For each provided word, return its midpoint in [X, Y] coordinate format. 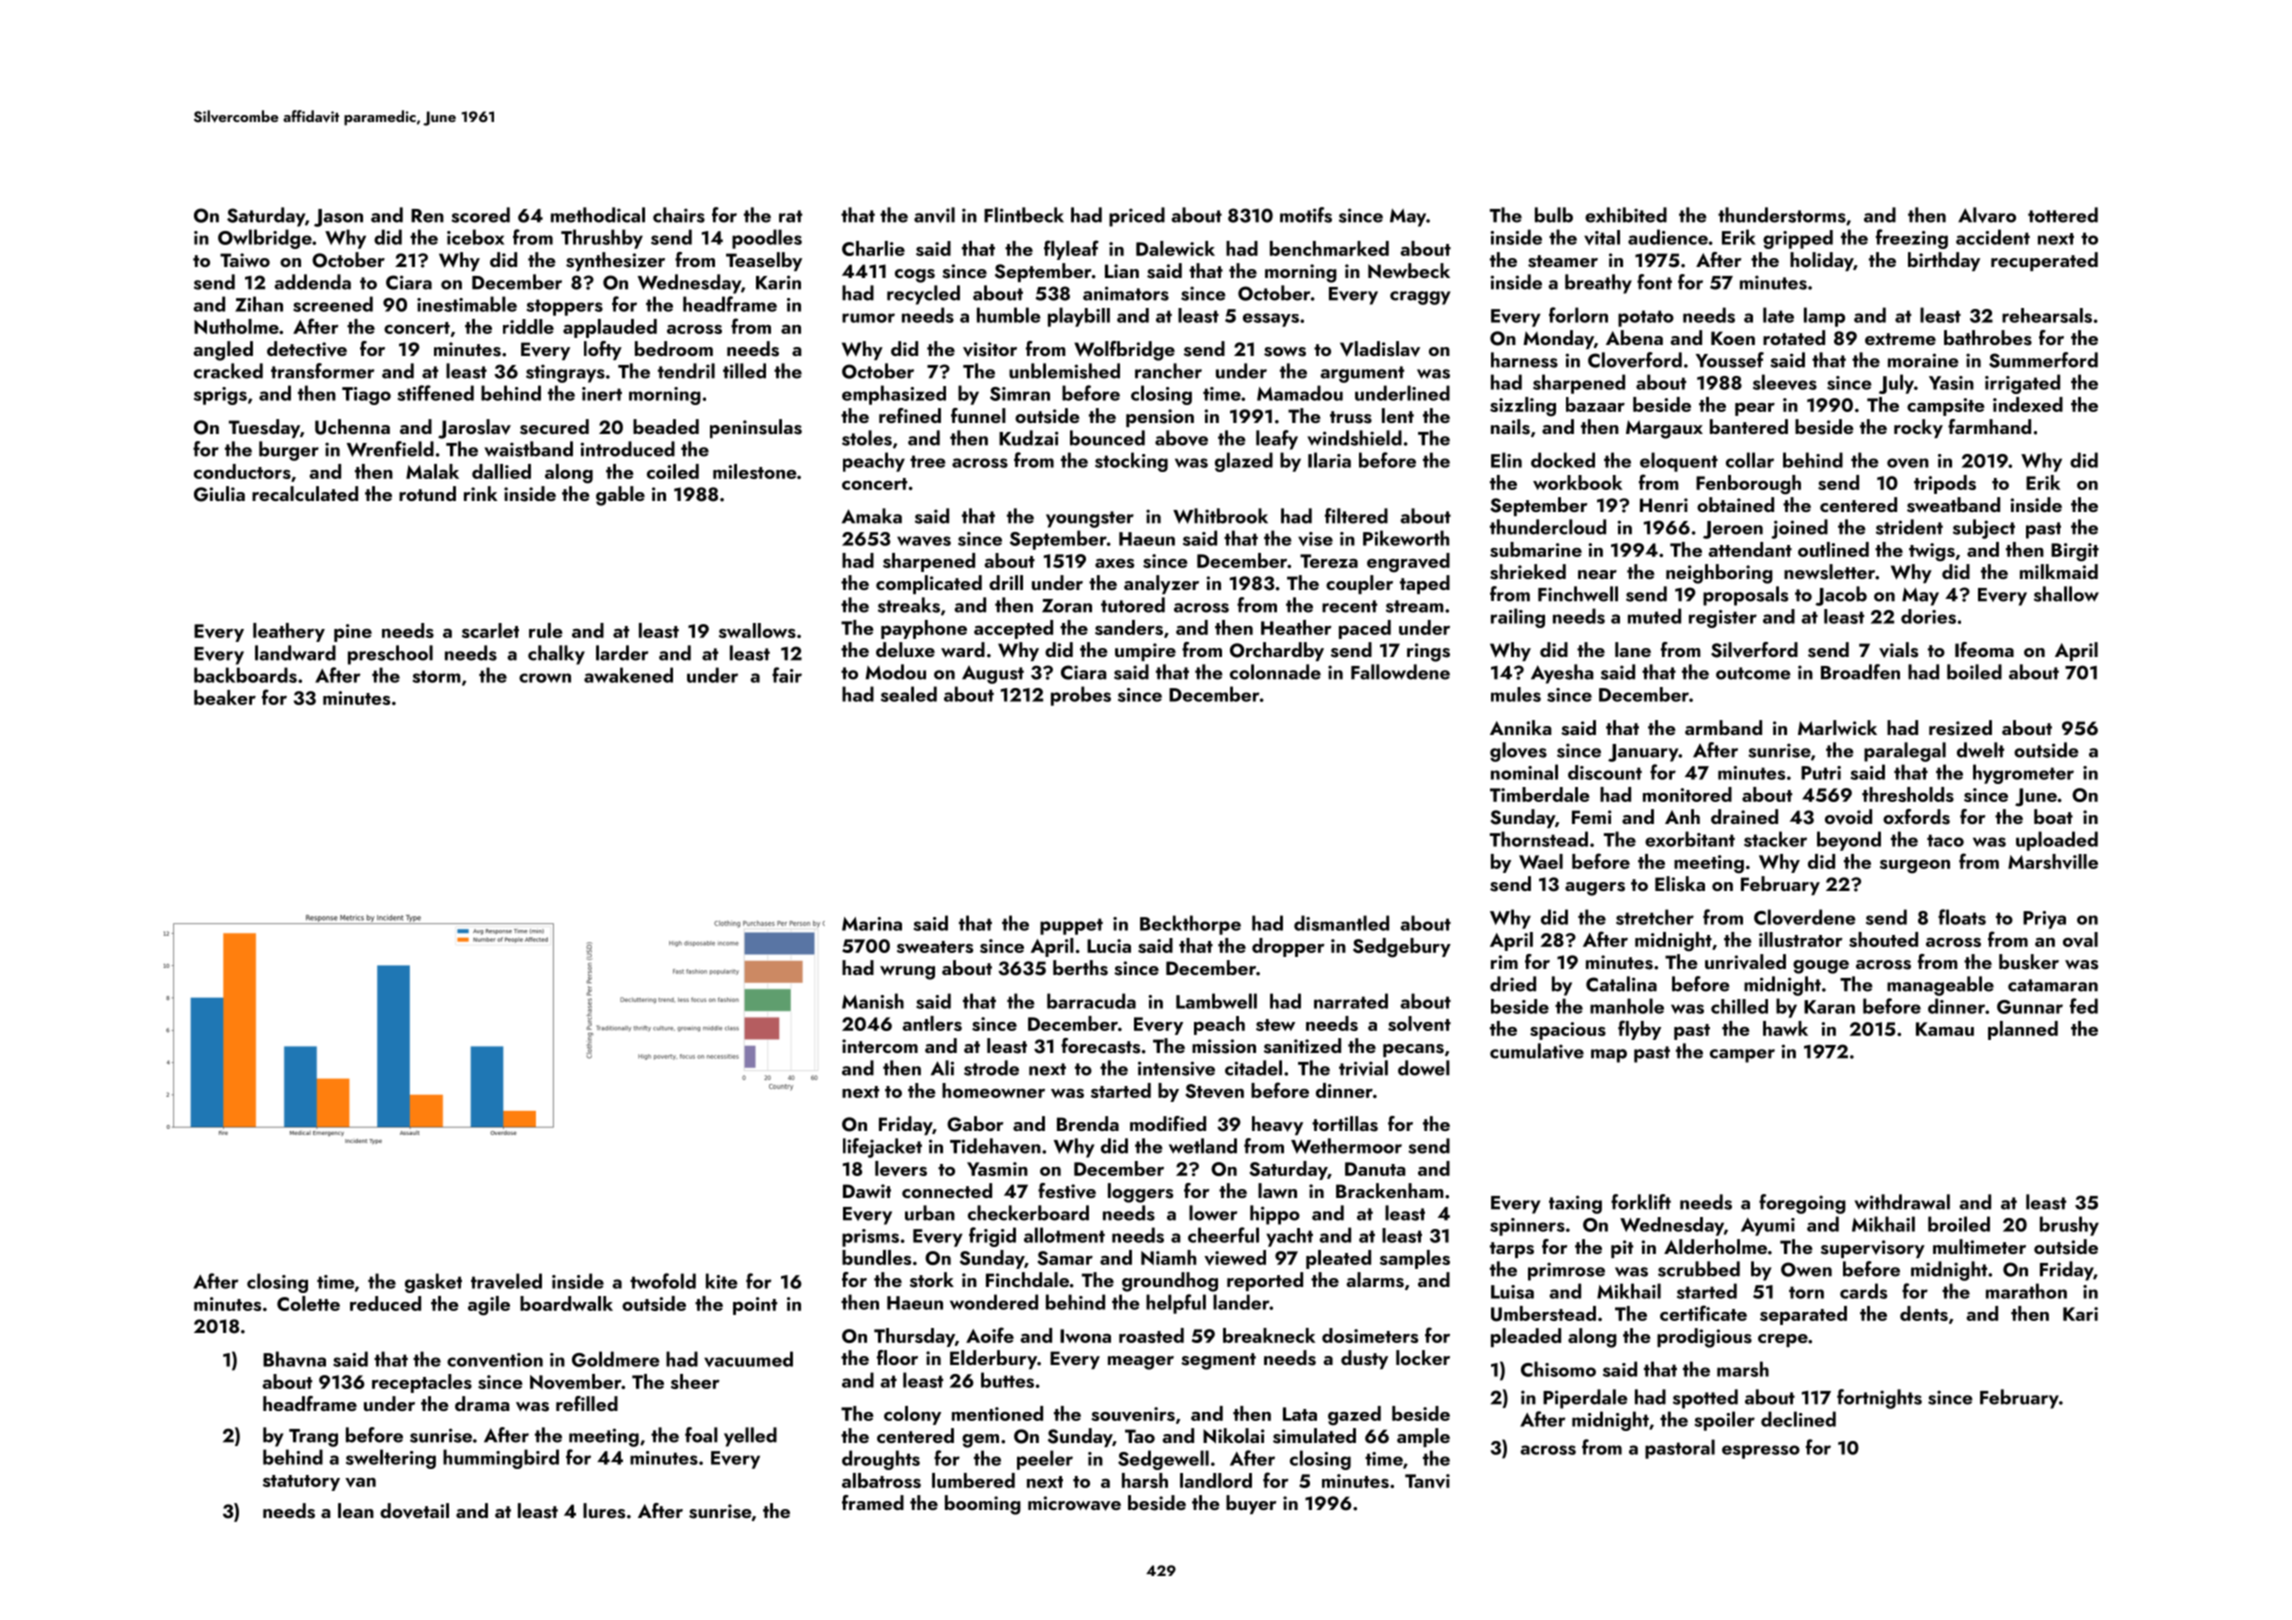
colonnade [1275, 672]
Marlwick [1837, 727]
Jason [338, 218]
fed [2084, 1006]
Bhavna [294, 1359]
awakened [628, 675]
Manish [873, 1001]
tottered [2063, 215]
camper [1742, 1056]
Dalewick [1175, 248]
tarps [1512, 1250]
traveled [506, 1281]
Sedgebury [1402, 948]
